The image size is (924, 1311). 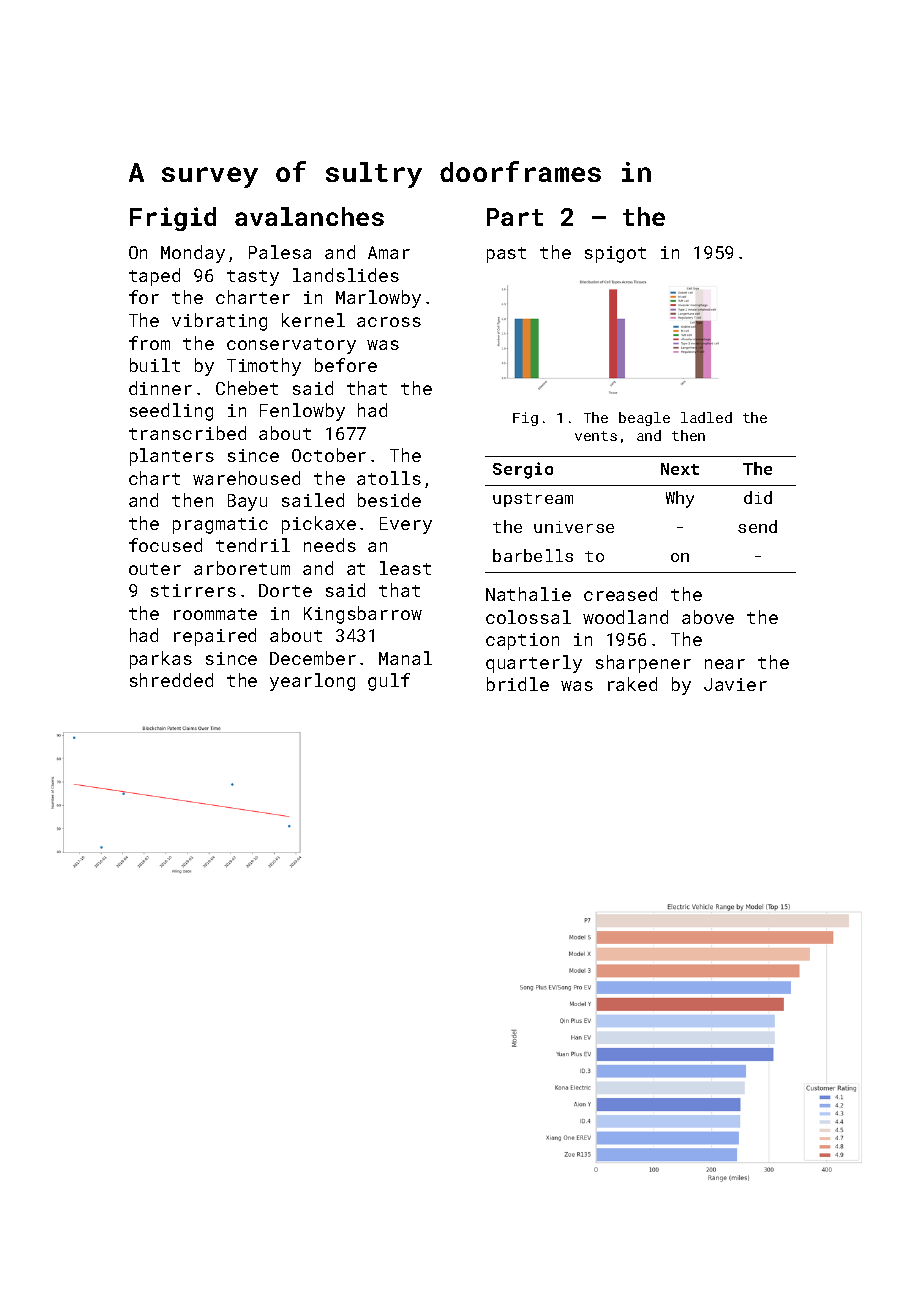 I want to click on Nathalie, so click(x=528, y=594).
